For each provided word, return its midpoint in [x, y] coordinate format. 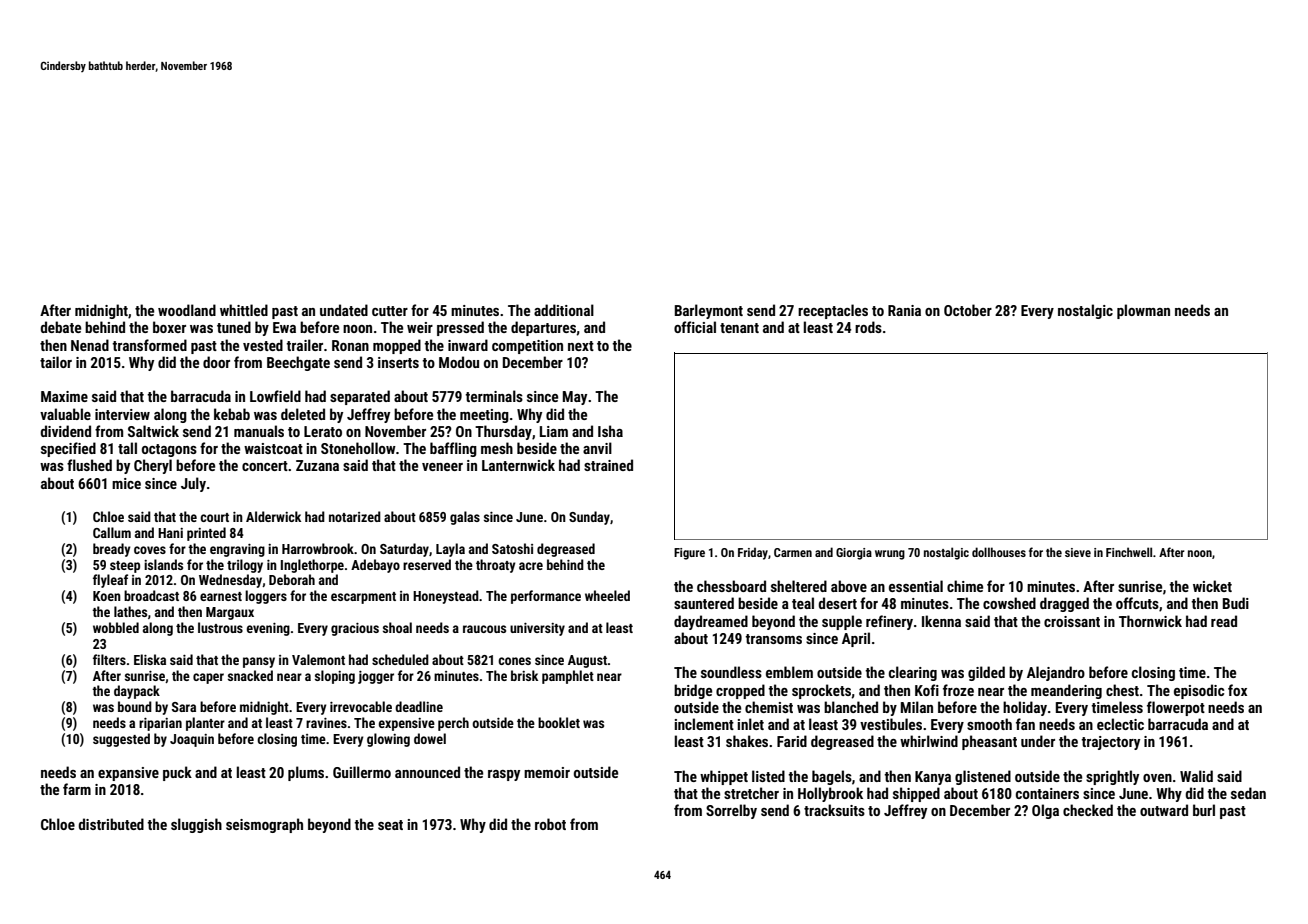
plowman [1143, 311]
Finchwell [1129, 552]
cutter [390, 311]
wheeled [607, 595]
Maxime [64, 396]
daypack [137, 692]
